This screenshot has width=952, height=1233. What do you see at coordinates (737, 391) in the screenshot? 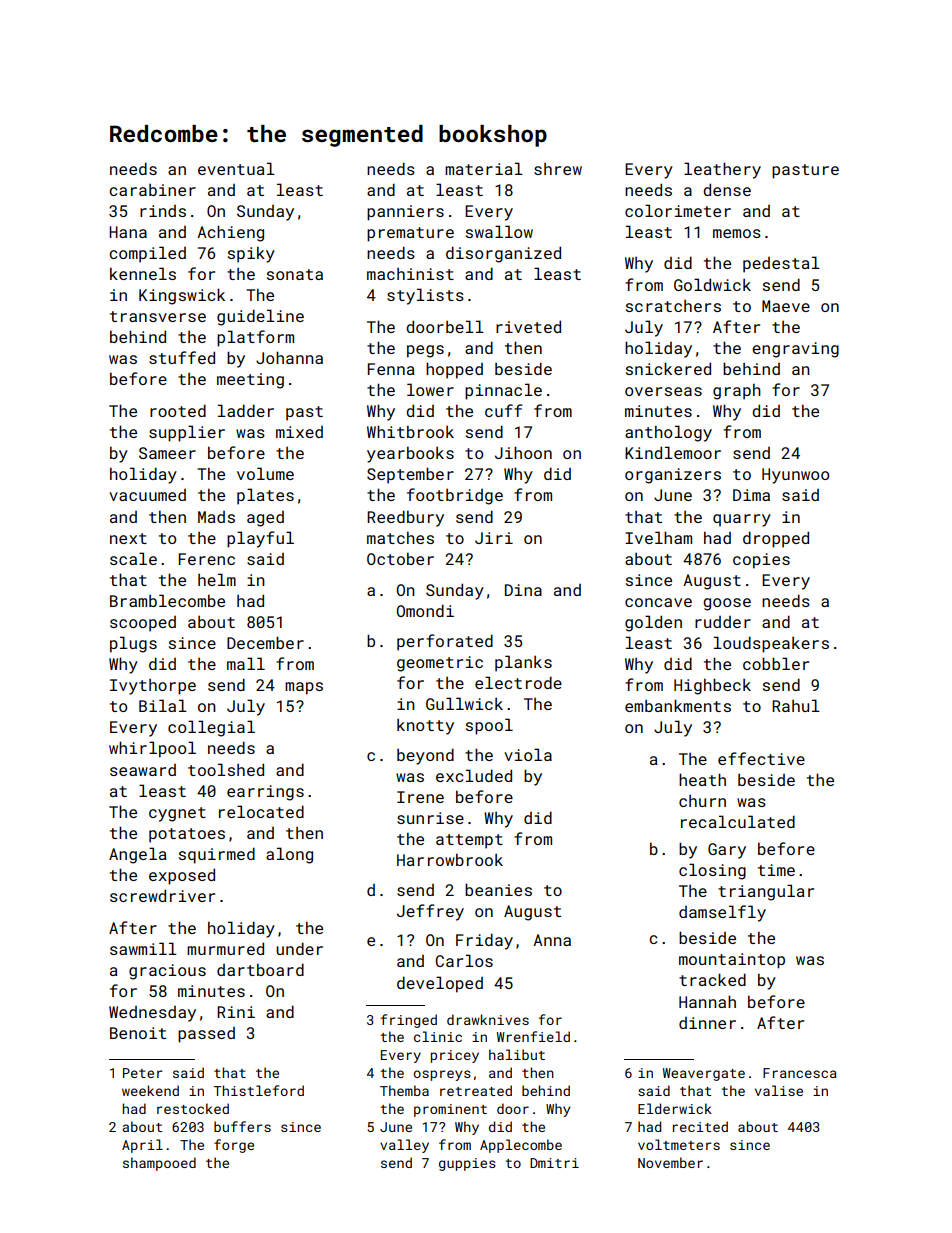
I see `graph` at bounding box center [737, 391].
